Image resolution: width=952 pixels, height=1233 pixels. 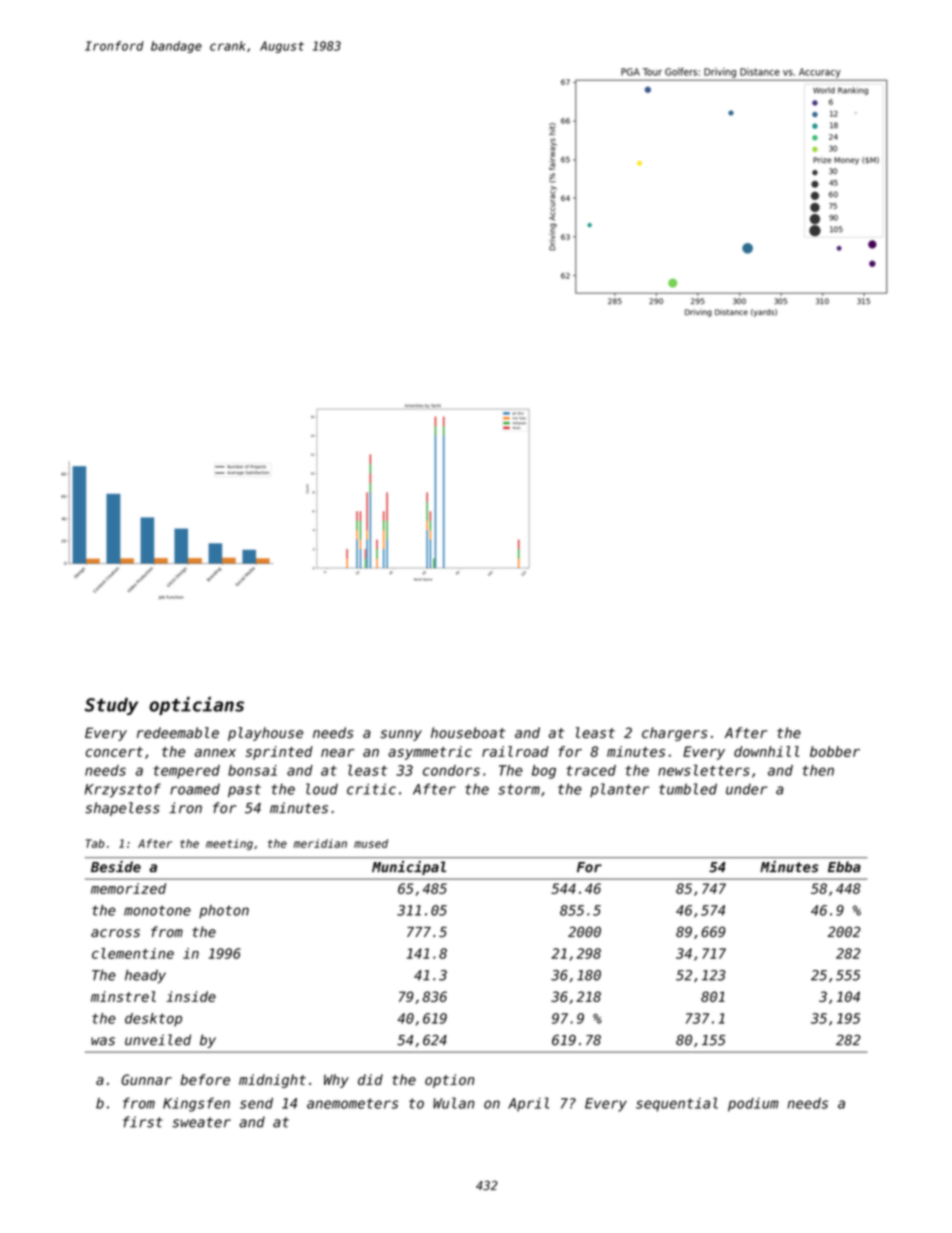 What do you see at coordinates (224, 911) in the screenshot?
I see `photon` at bounding box center [224, 911].
